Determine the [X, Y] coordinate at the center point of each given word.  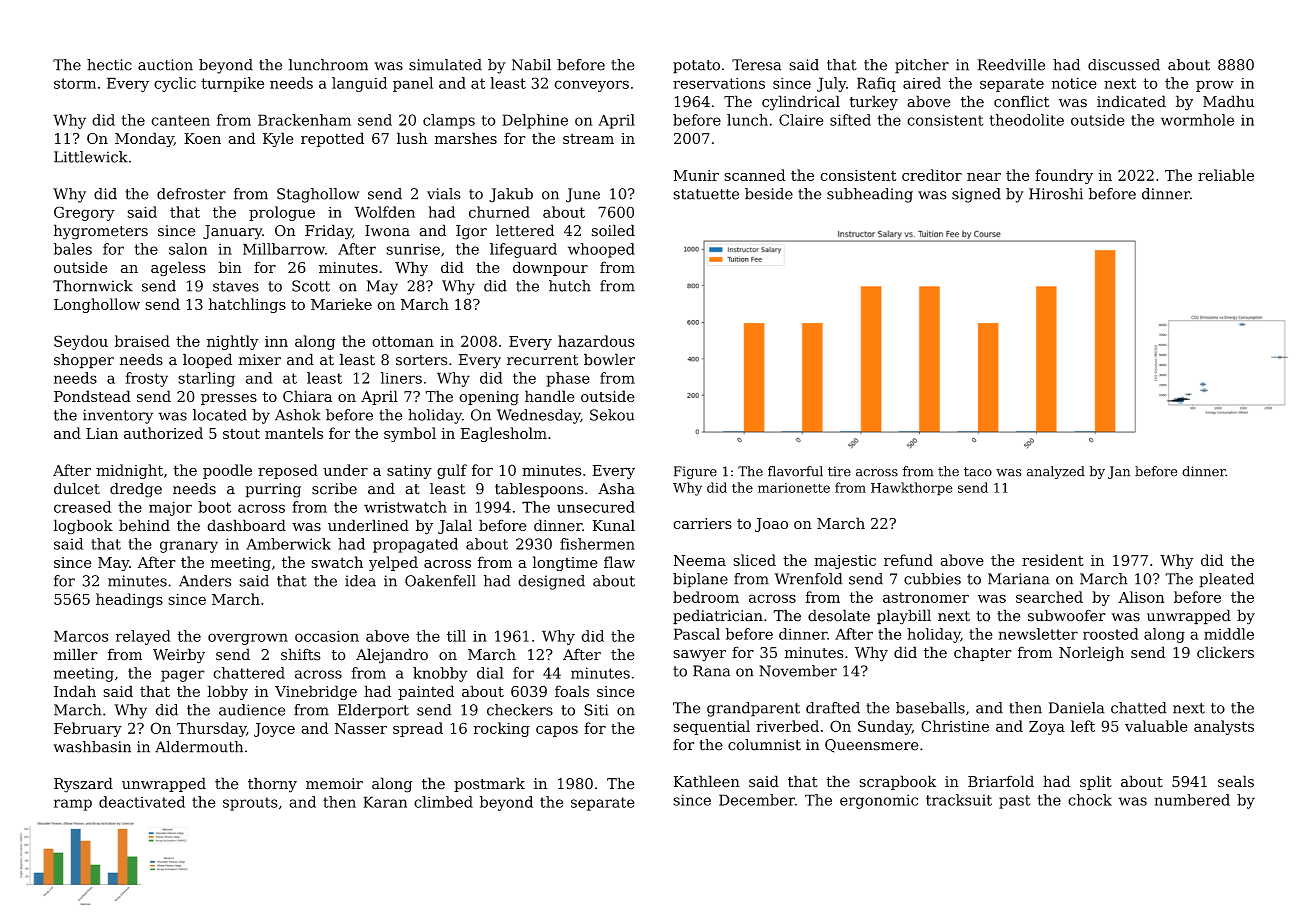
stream [588, 139]
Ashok [298, 415]
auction [165, 65]
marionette [794, 488]
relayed [143, 637]
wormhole [1197, 120]
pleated [1226, 580]
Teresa [757, 65]
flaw [619, 562]
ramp [73, 805]
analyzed [1056, 472]
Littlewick [91, 157]
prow [1215, 86]
